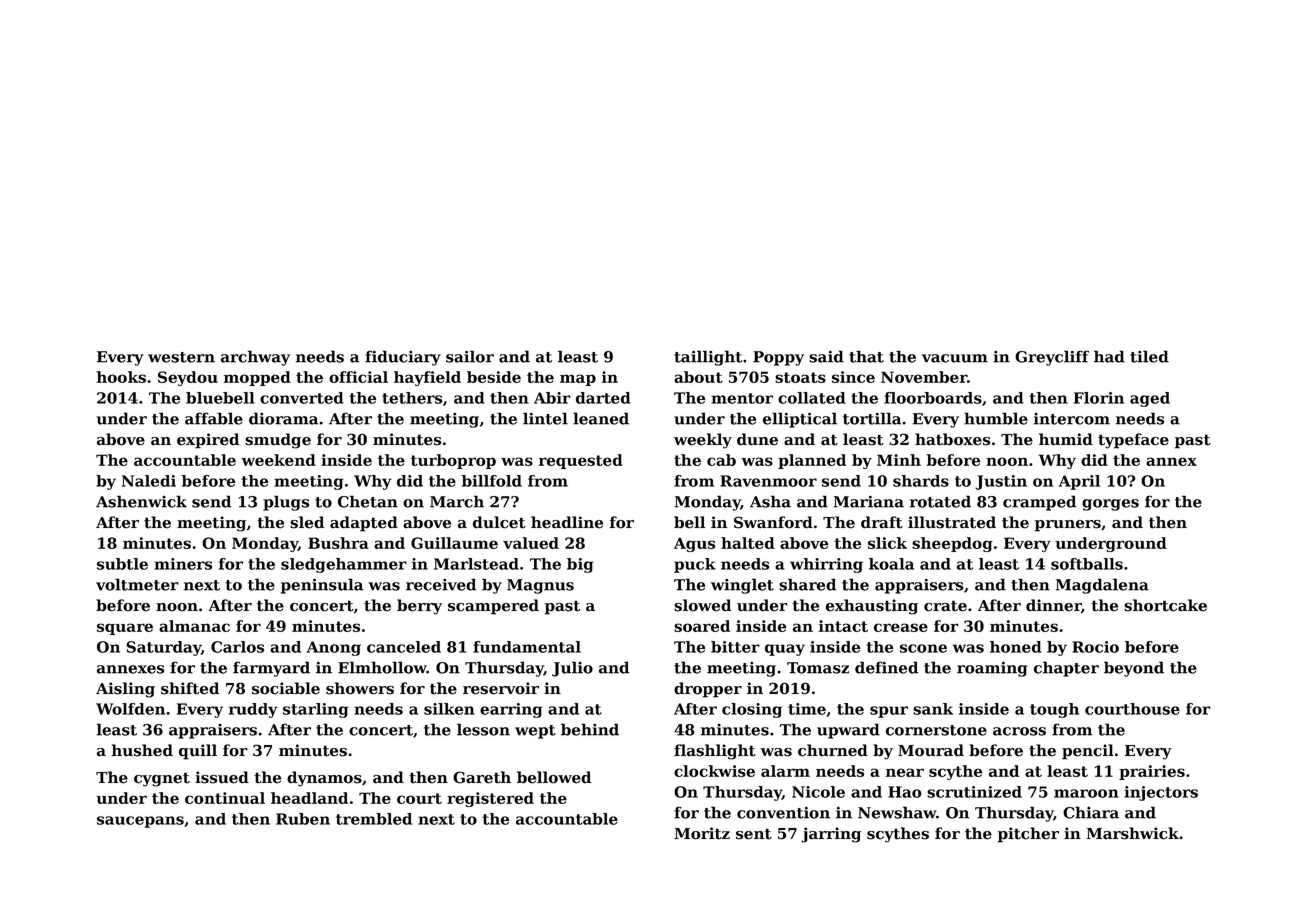  Describe the element at coordinates (125, 629) in the screenshot. I see `square` at that location.
